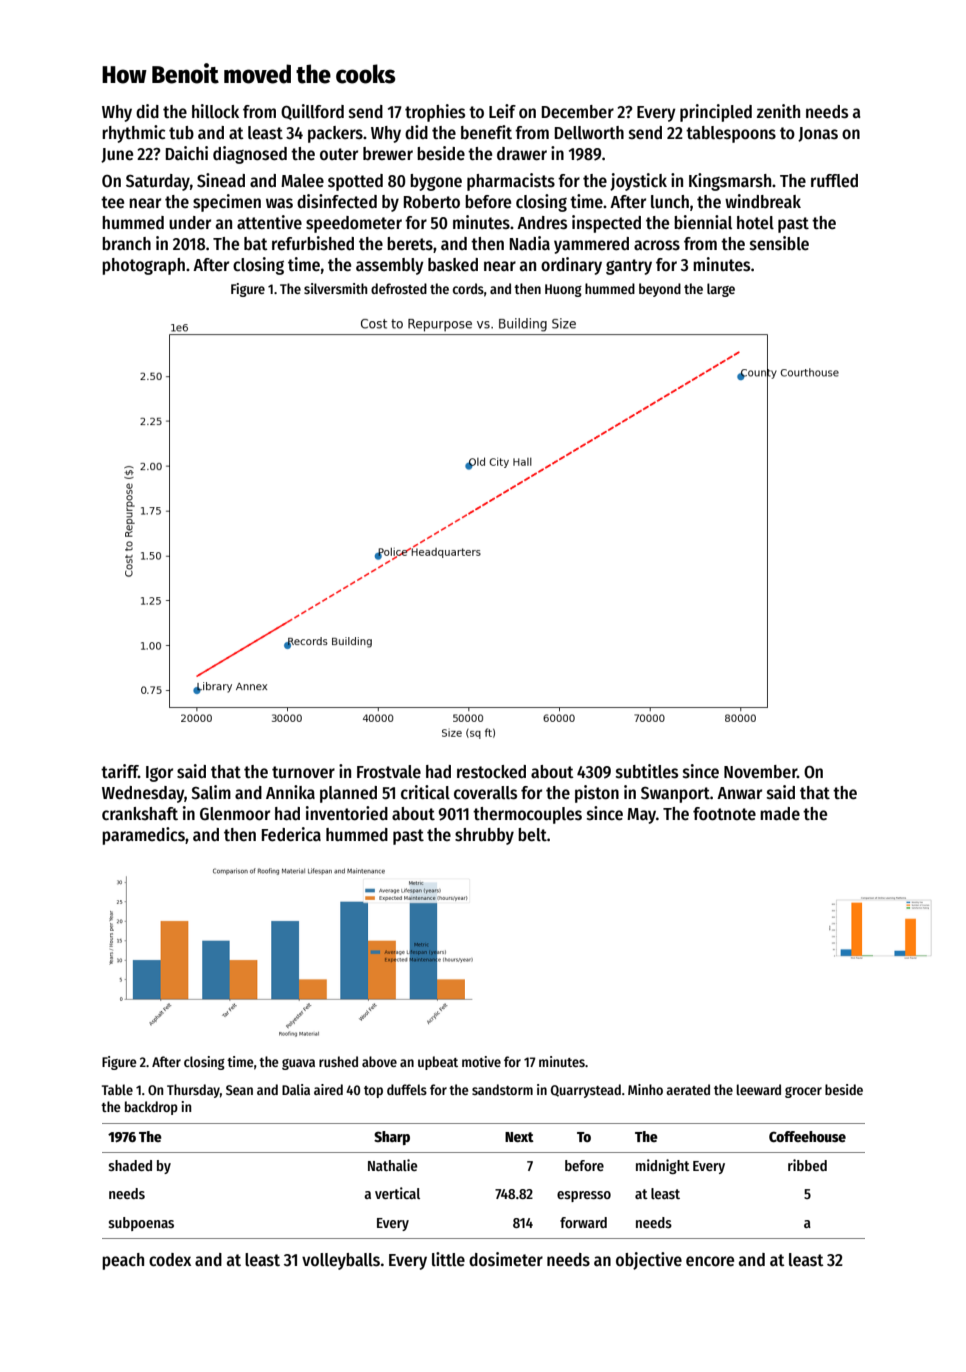 The height and width of the screenshot is (1372, 966). What do you see at coordinates (597, 794) in the screenshot?
I see `piston` at bounding box center [597, 794].
